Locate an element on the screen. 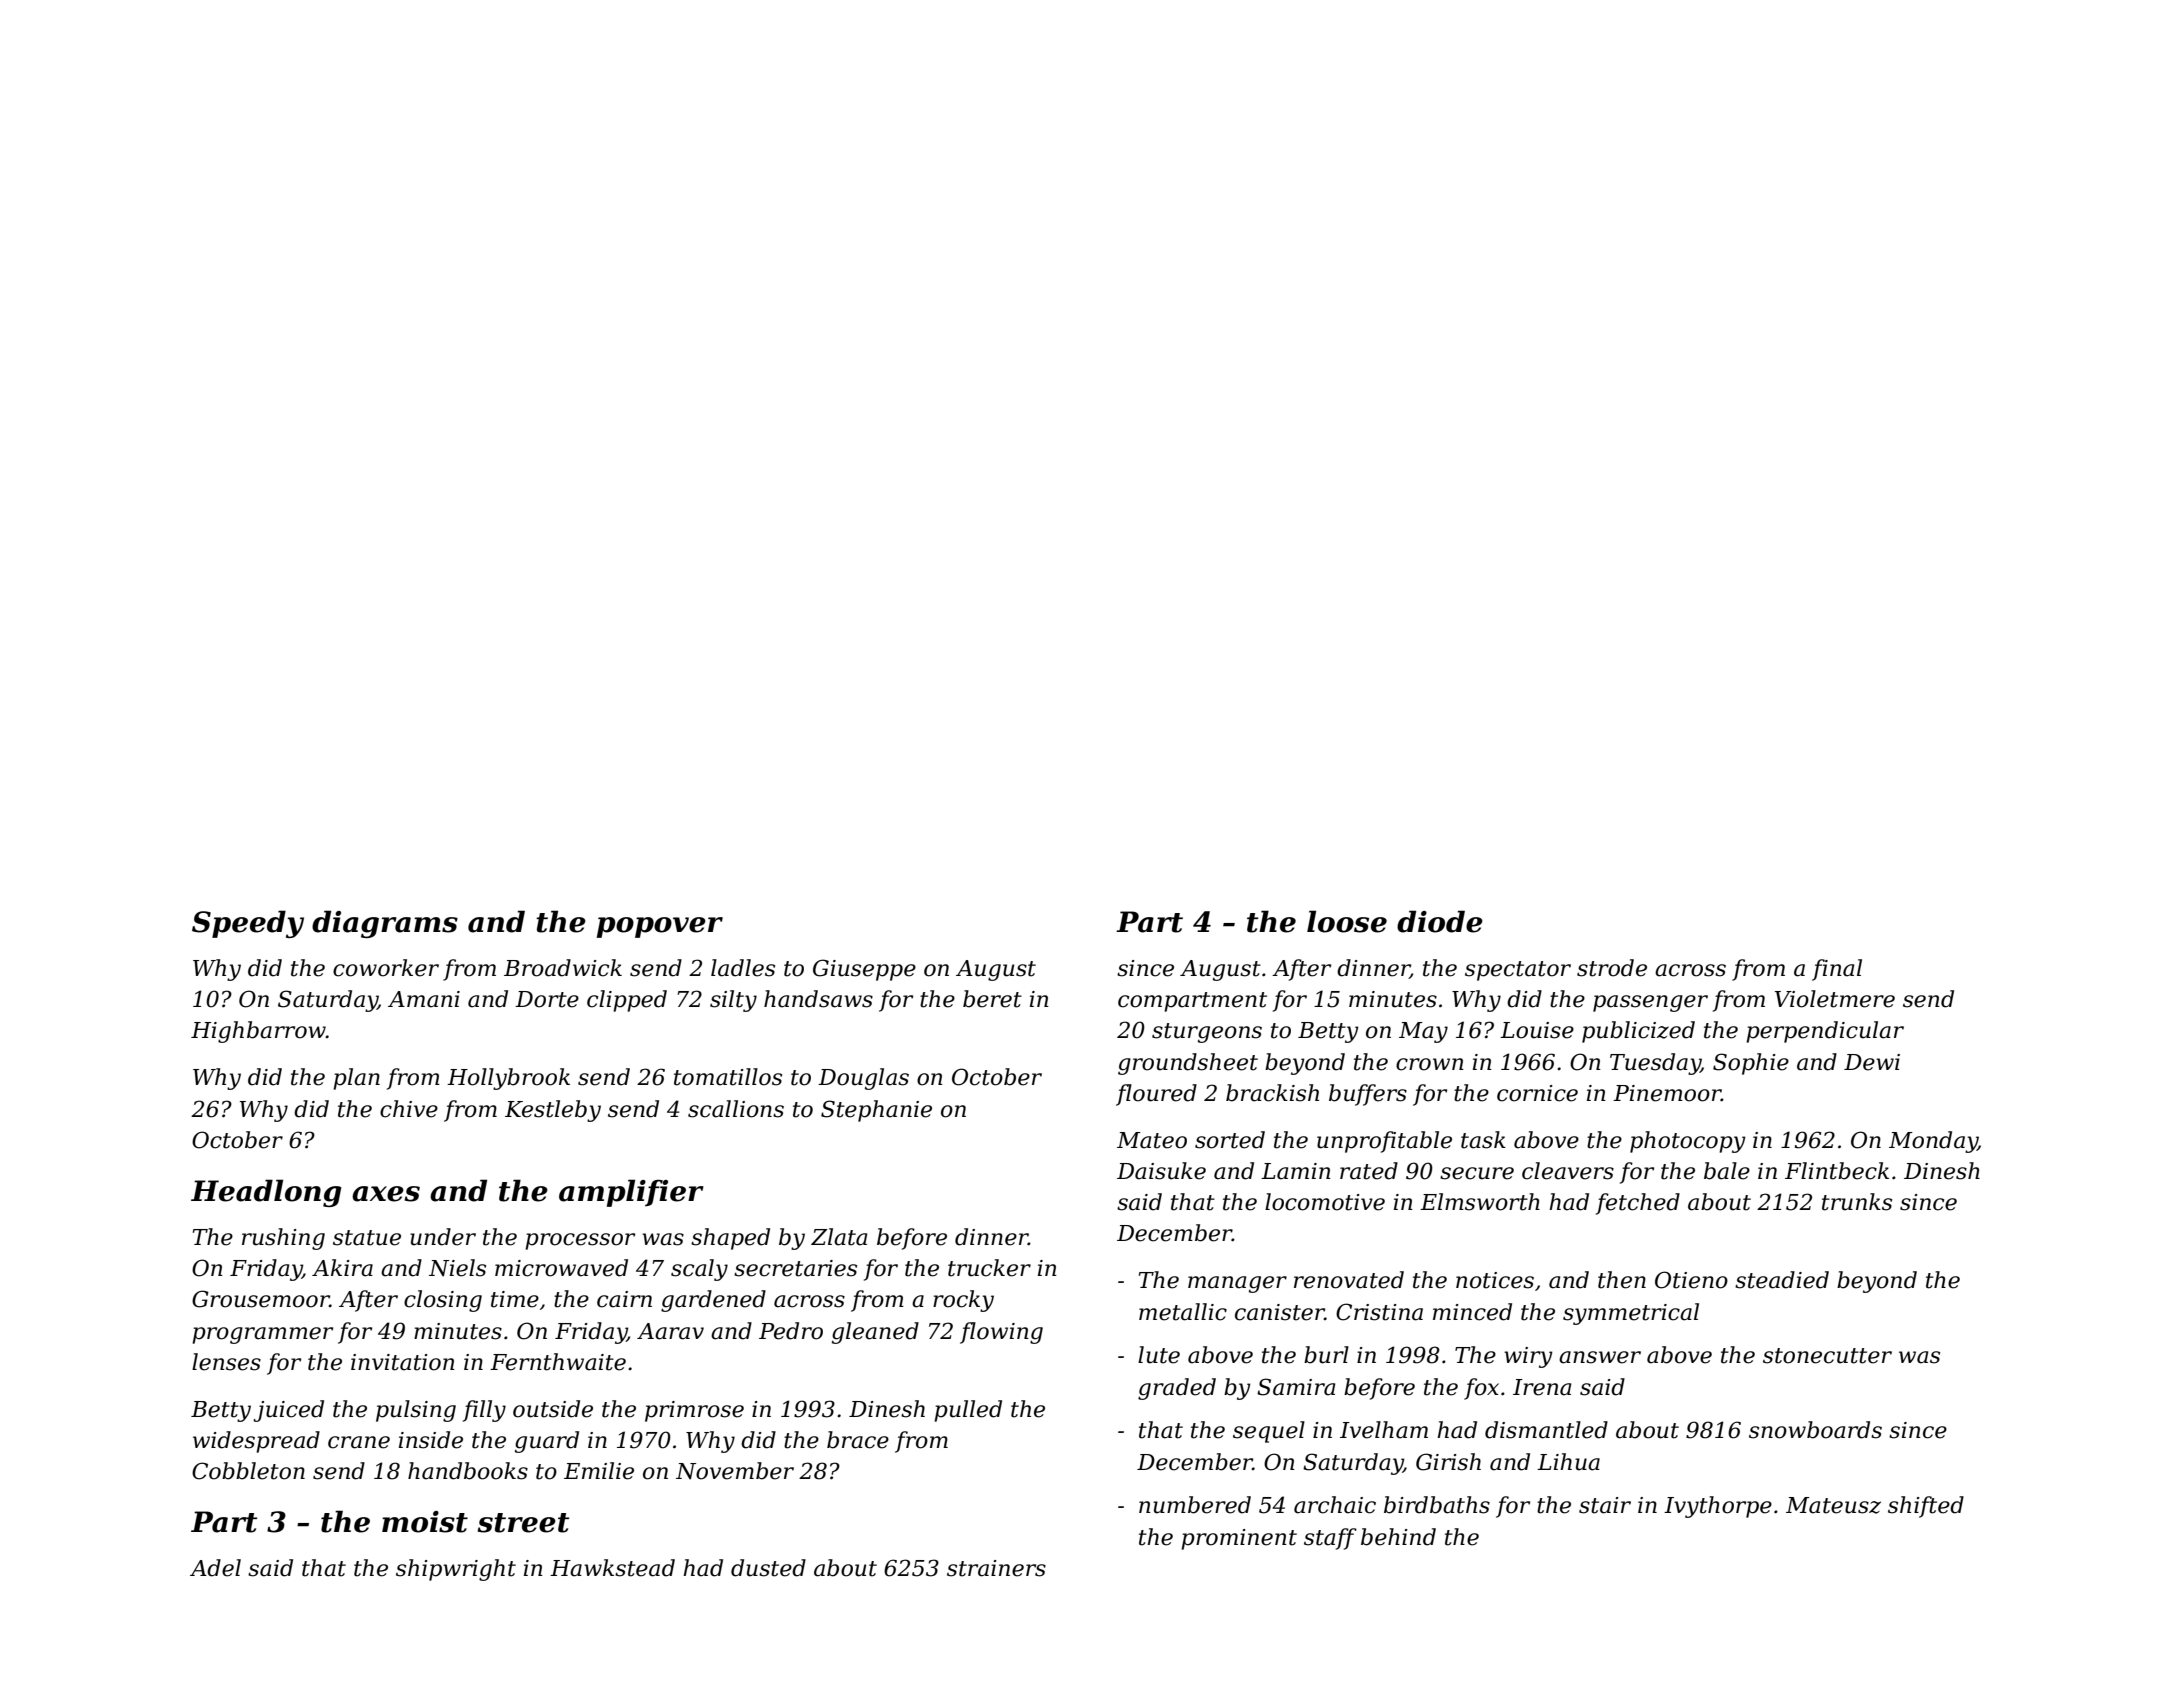 This screenshot has width=2178, height=1683. Highbarrow is located at coordinates (258, 1032).
